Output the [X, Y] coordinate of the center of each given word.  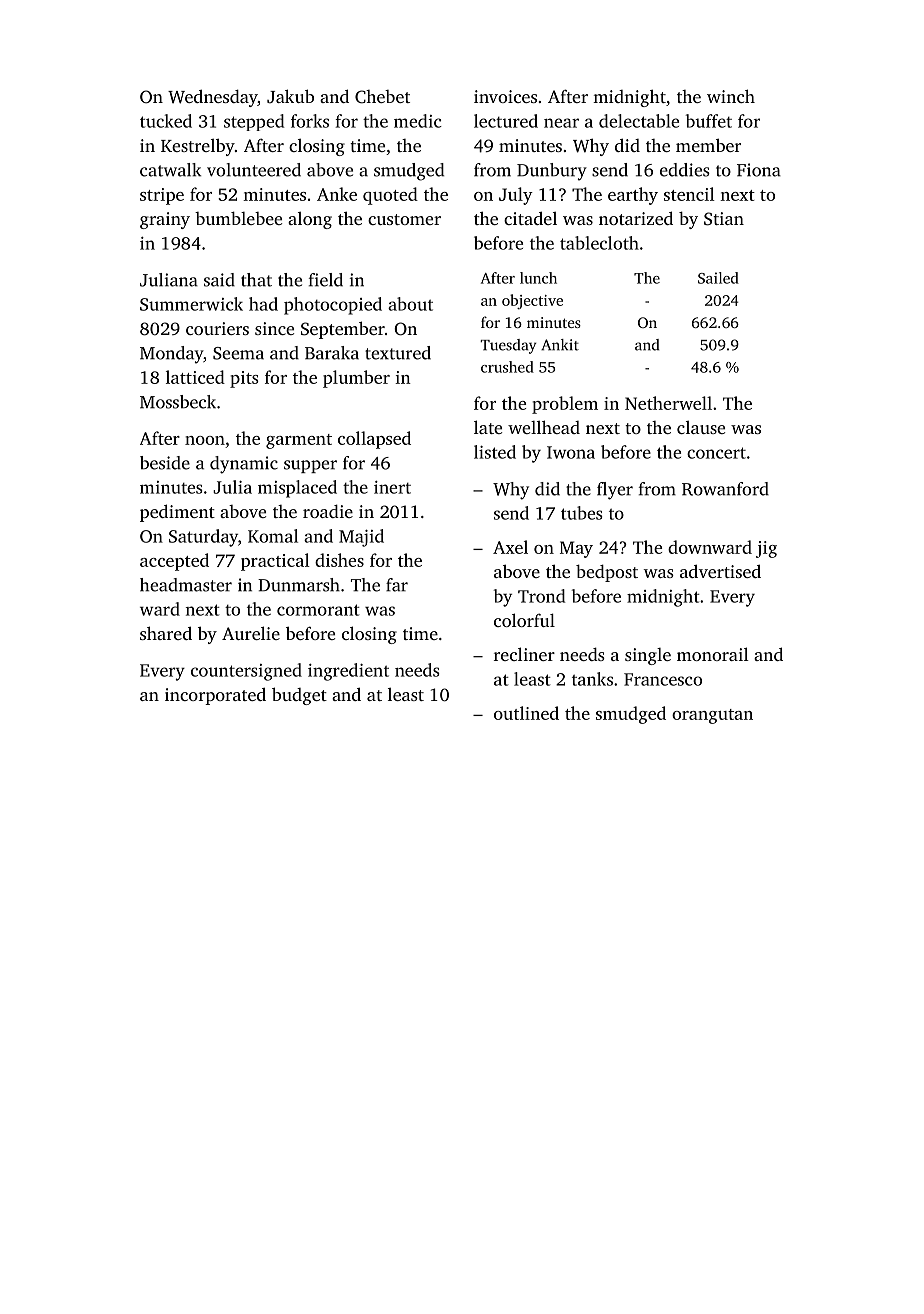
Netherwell [668, 403]
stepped [254, 122]
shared [166, 633]
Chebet [382, 97]
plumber [356, 379]
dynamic [244, 465]
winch [731, 96]
